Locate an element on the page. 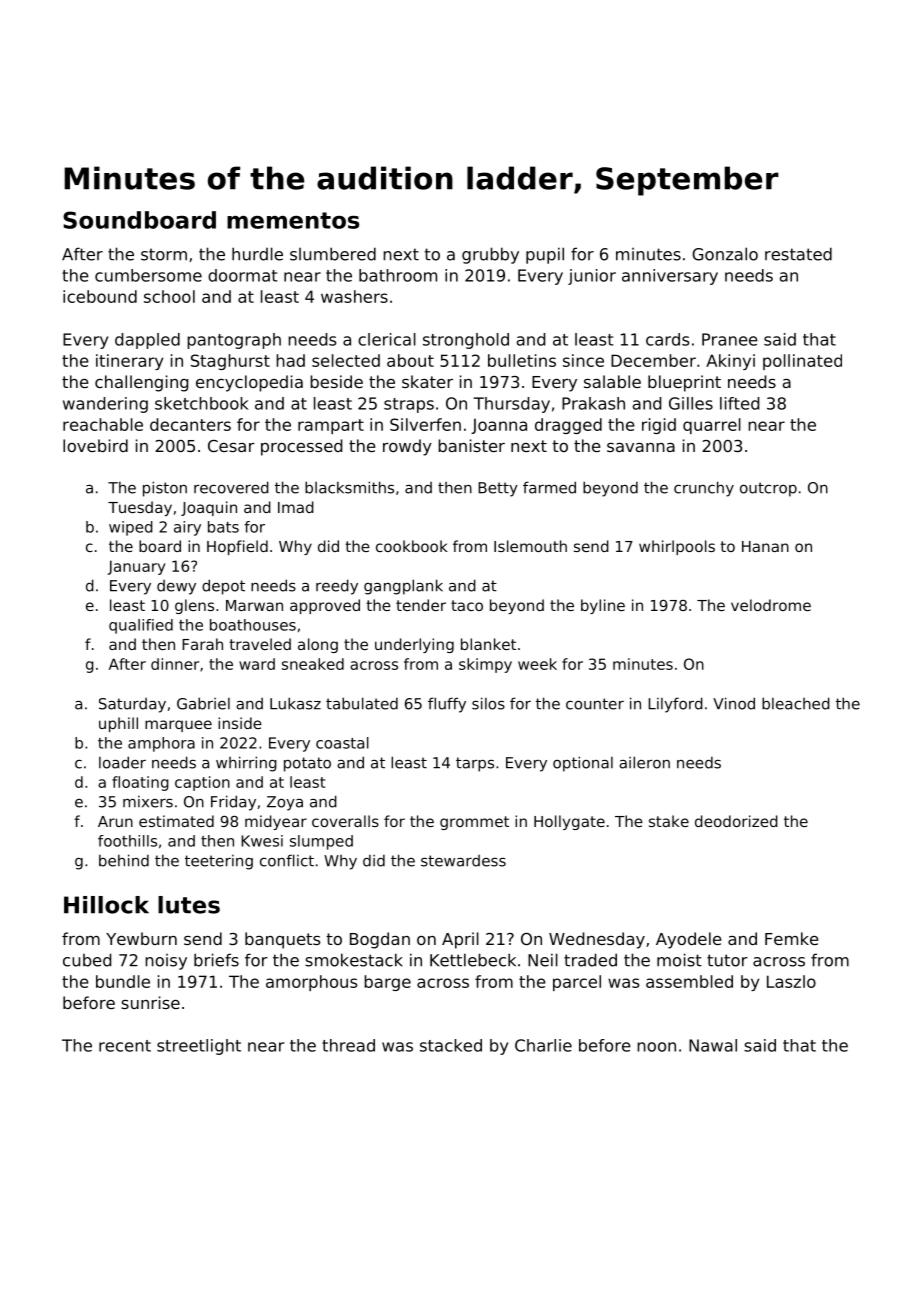 The height and width of the image is (1311, 924). mementos is located at coordinates (293, 220).
